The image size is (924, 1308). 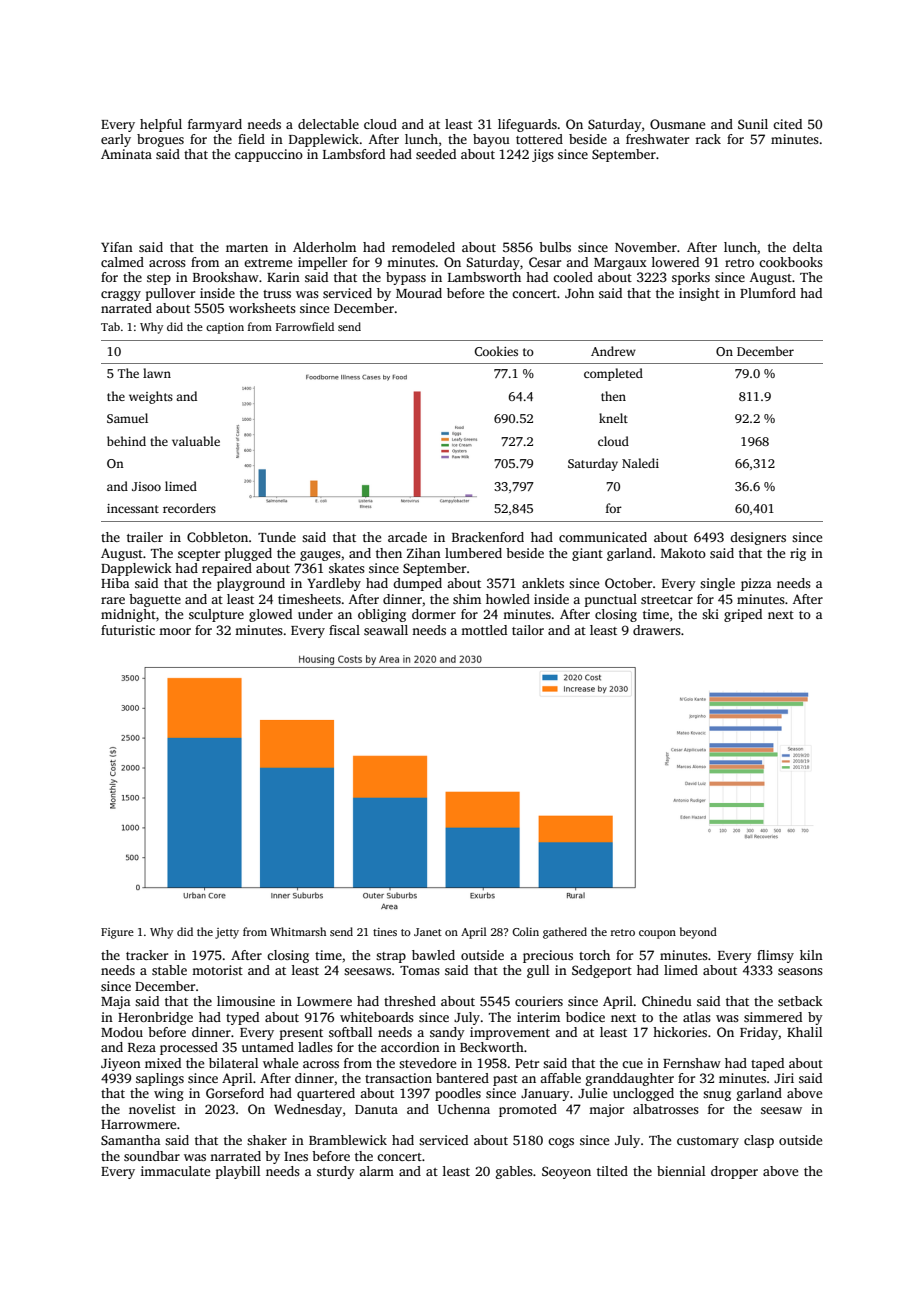 I want to click on anklets, so click(x=543, y=583).
